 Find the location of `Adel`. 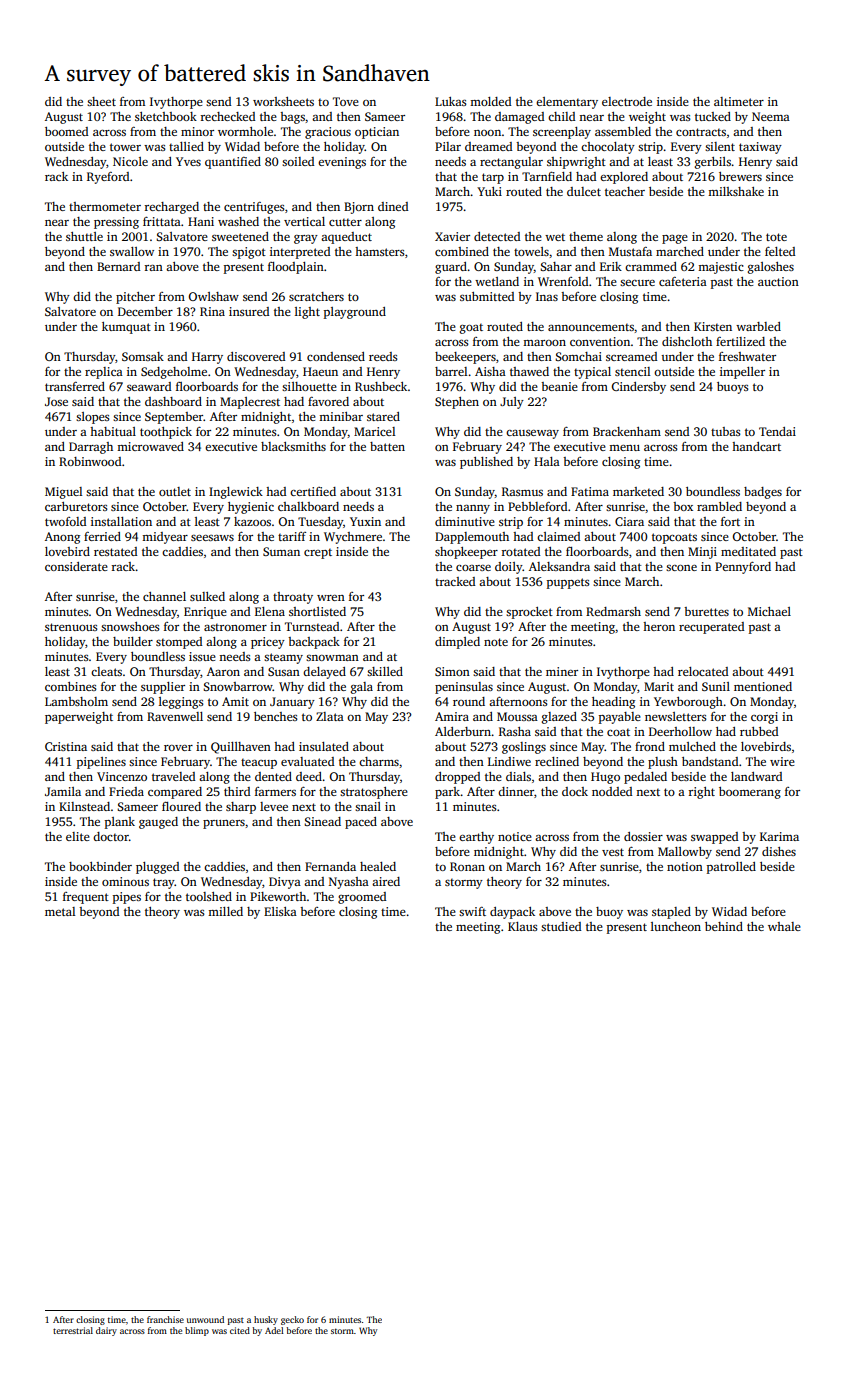

Adel is located at coordinates (274, 1330).
